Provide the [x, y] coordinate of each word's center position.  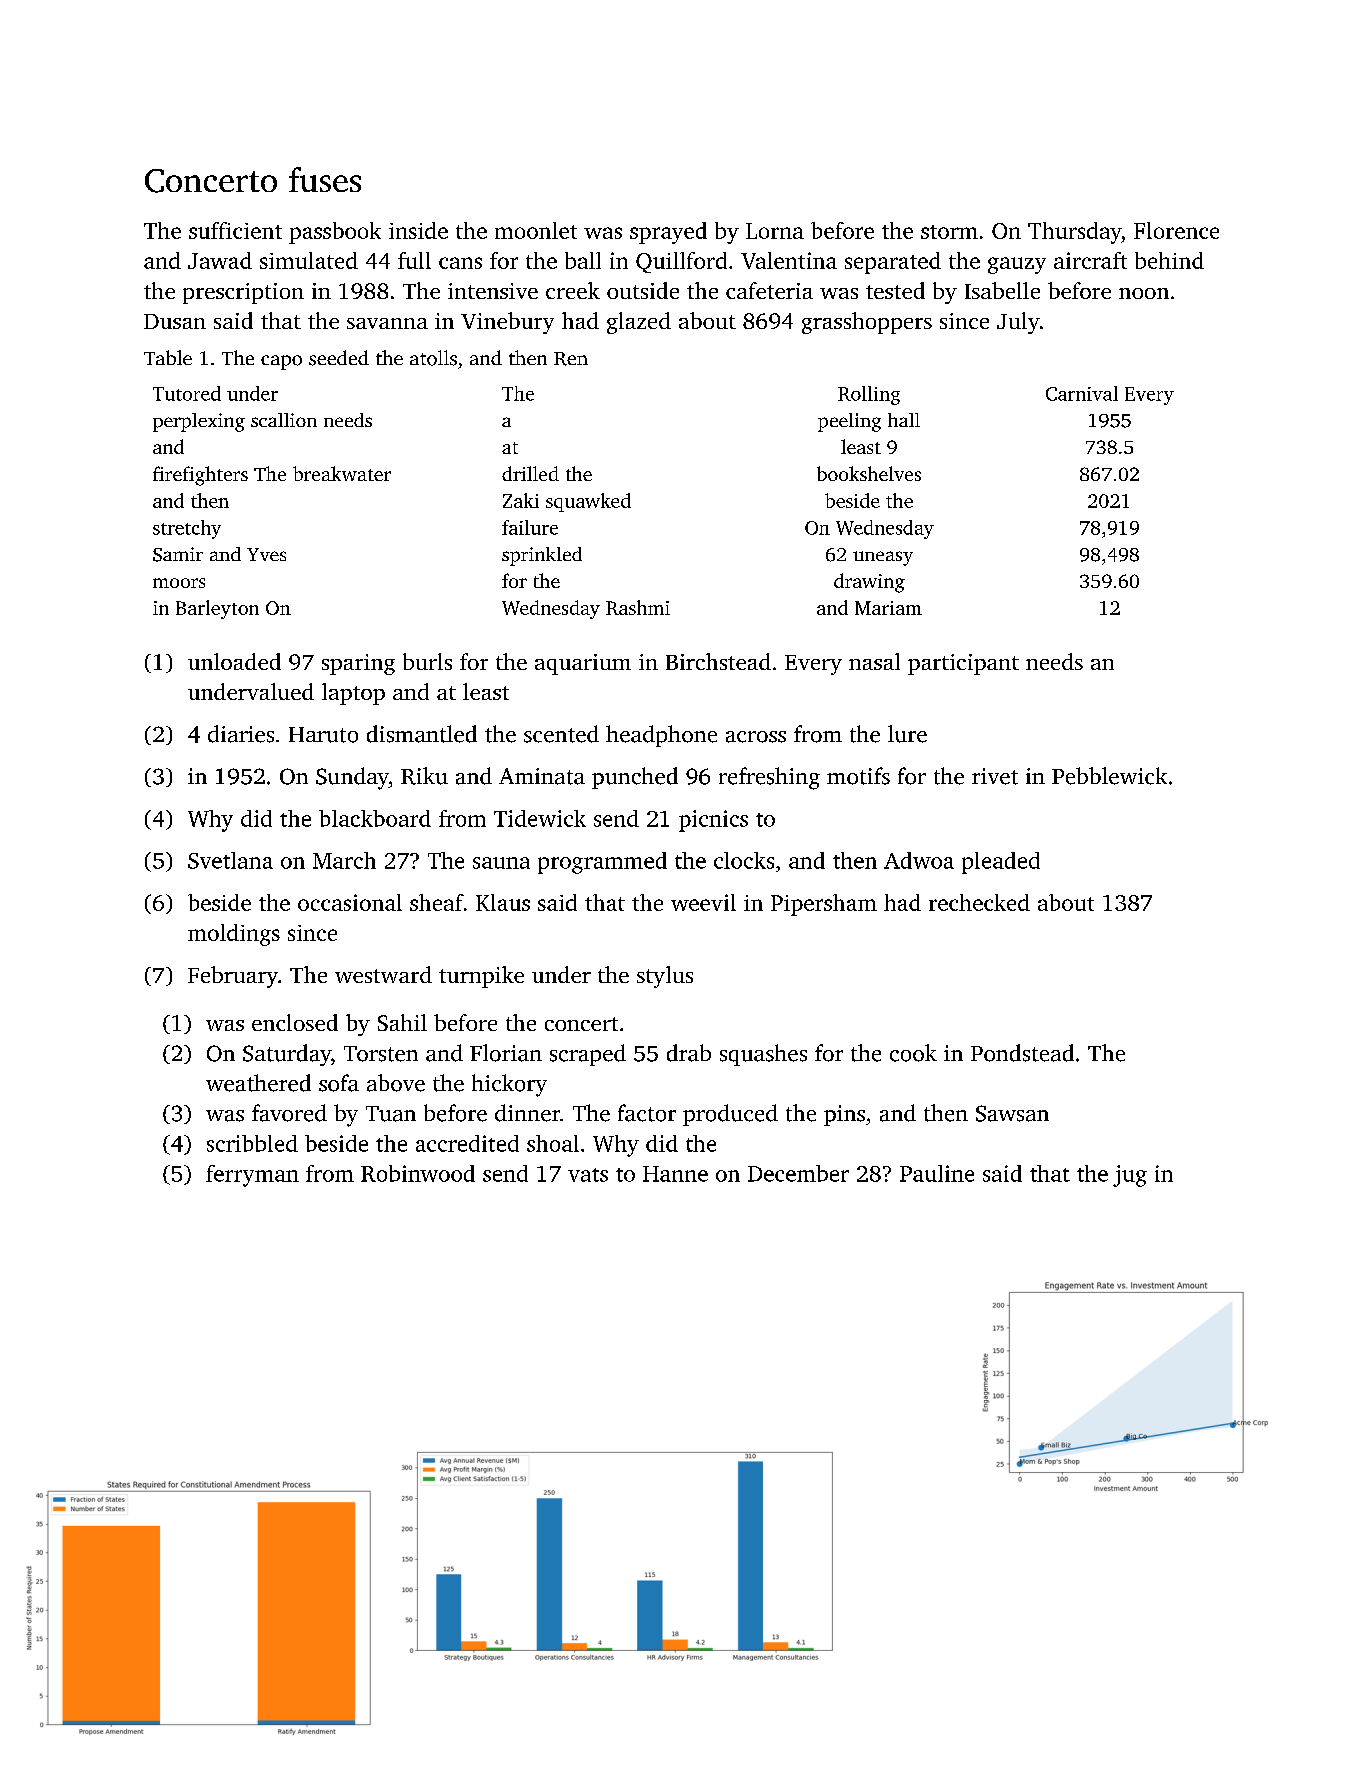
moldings [234, 935]
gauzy [1017, 265]
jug [1130, 1176]
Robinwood [418, 1173]
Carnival [1082, 393]
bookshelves [869, 473]
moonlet [536, 230]
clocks [744, 860]
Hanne [675, 1174]
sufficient [235, 230]
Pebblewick [1109, 776]
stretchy [187, 529]
